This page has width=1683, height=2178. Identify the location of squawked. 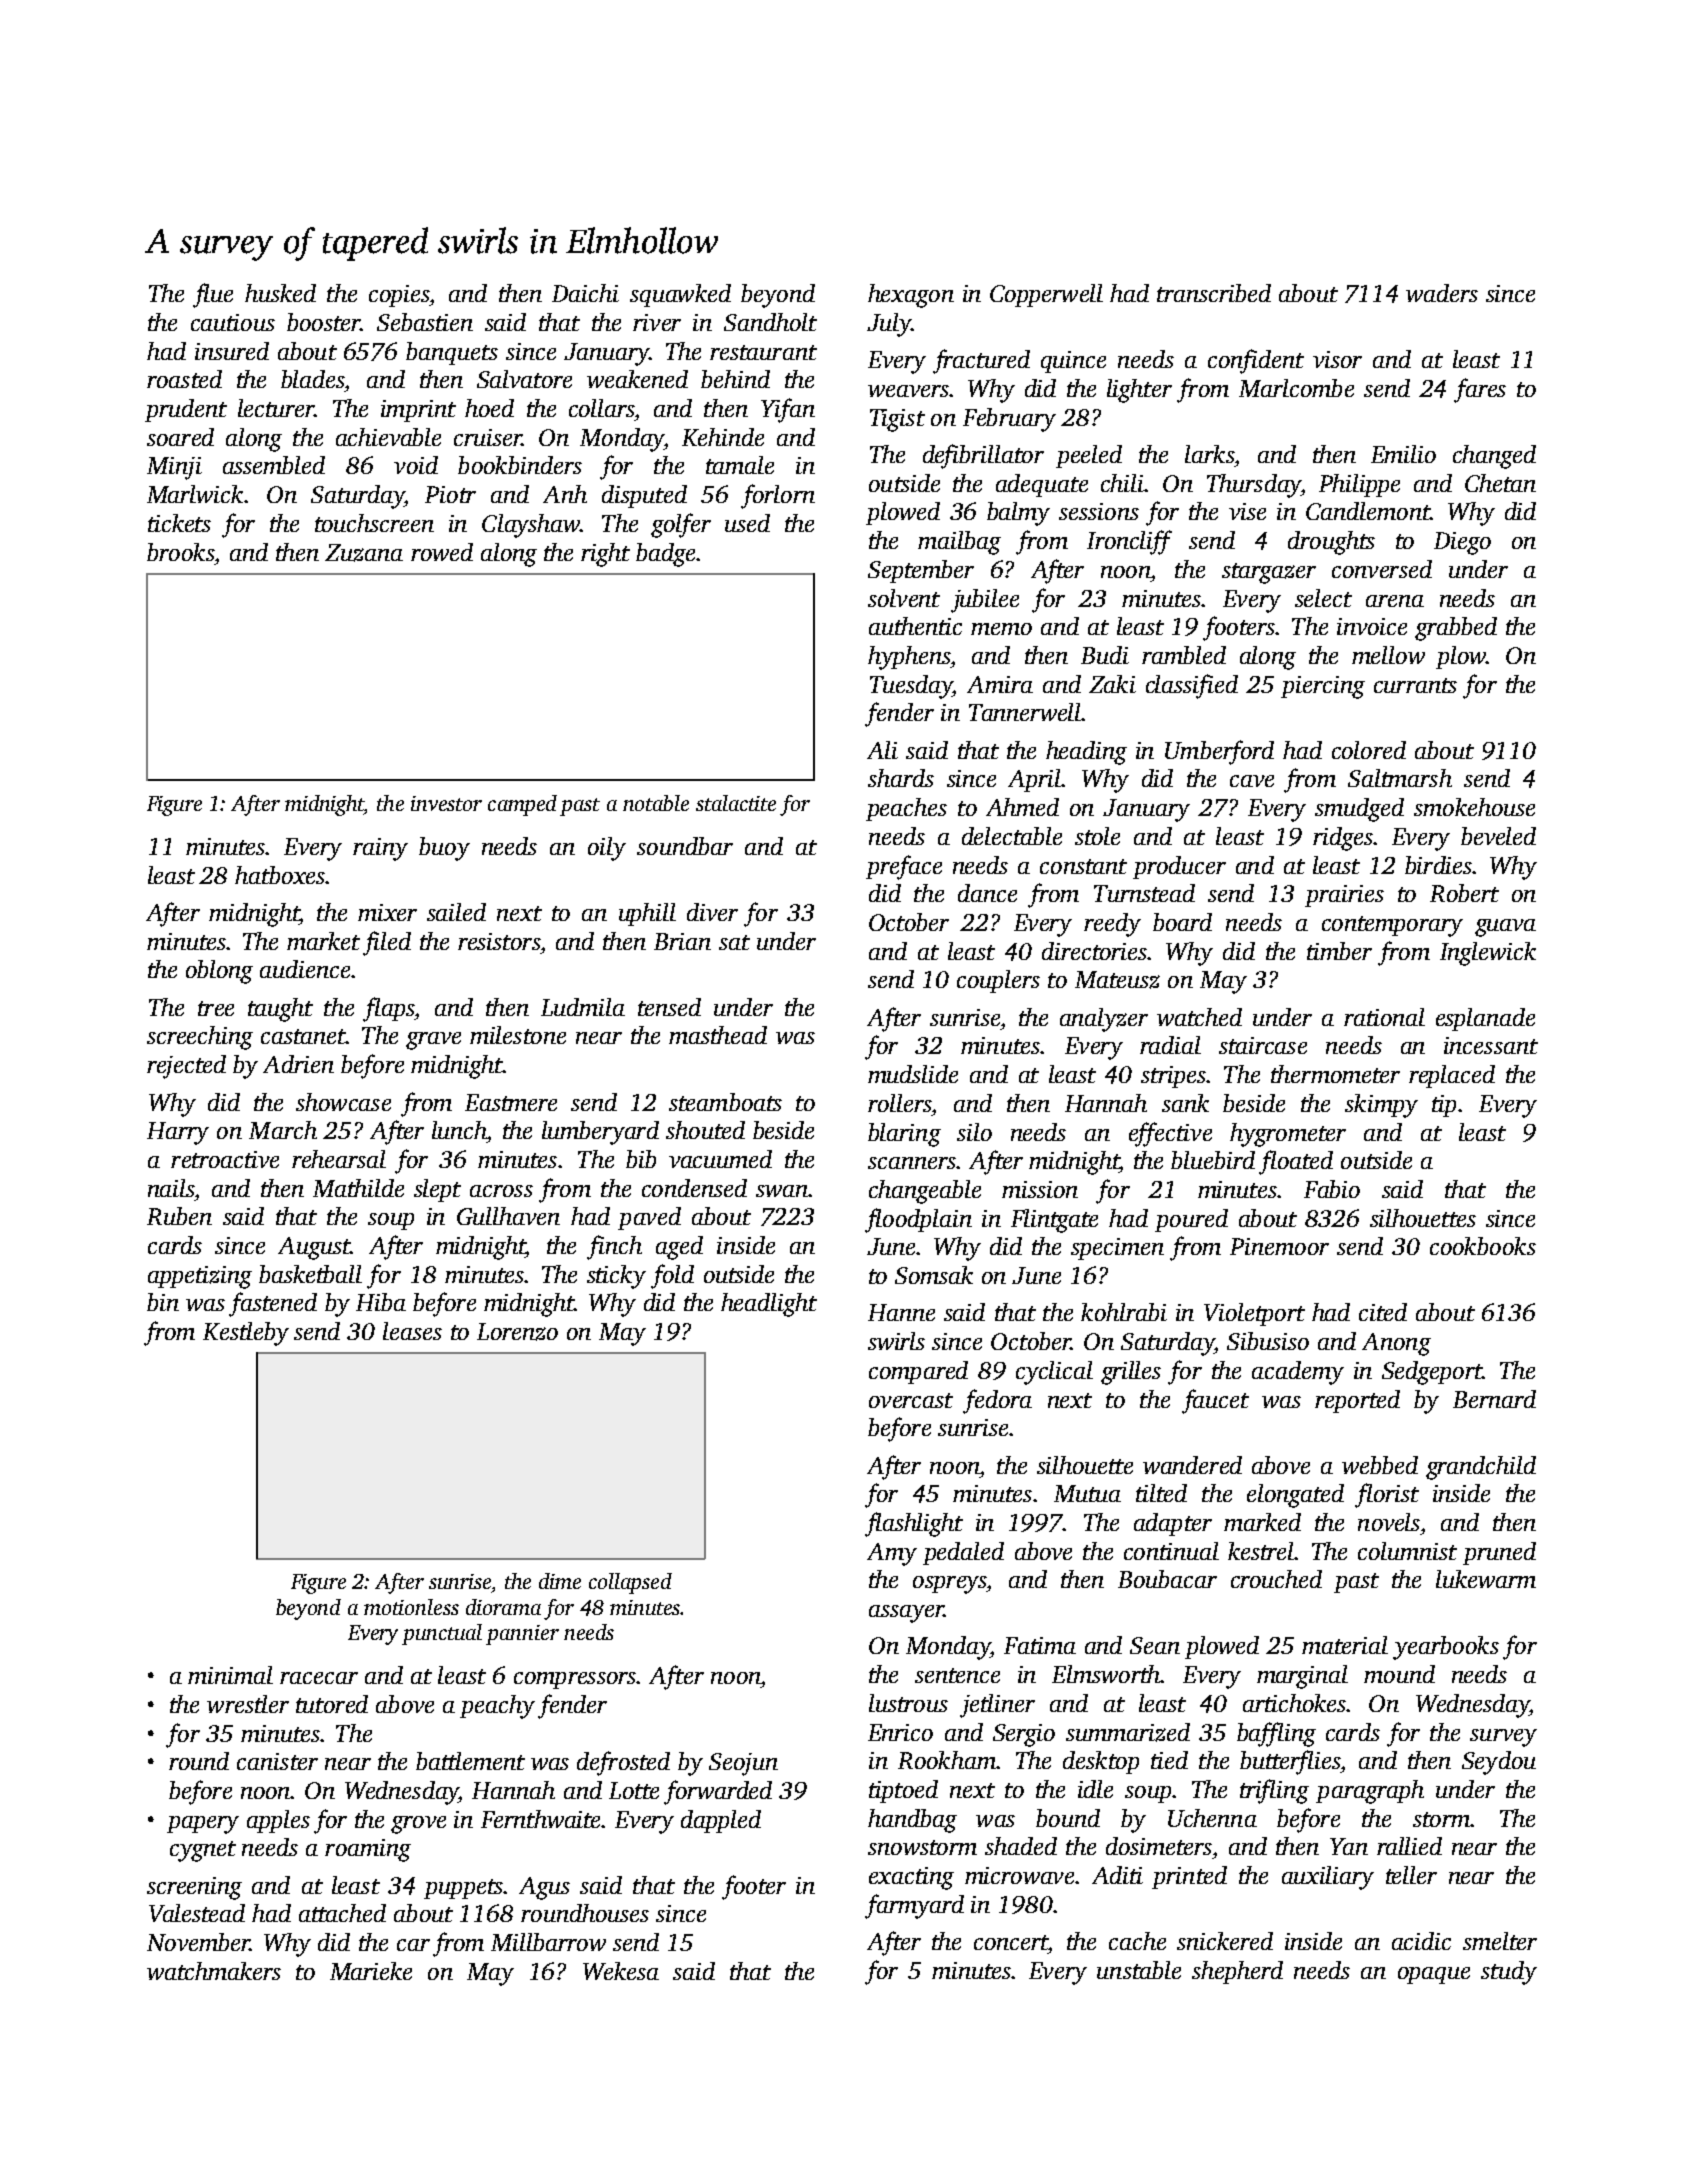
(680, 295).
